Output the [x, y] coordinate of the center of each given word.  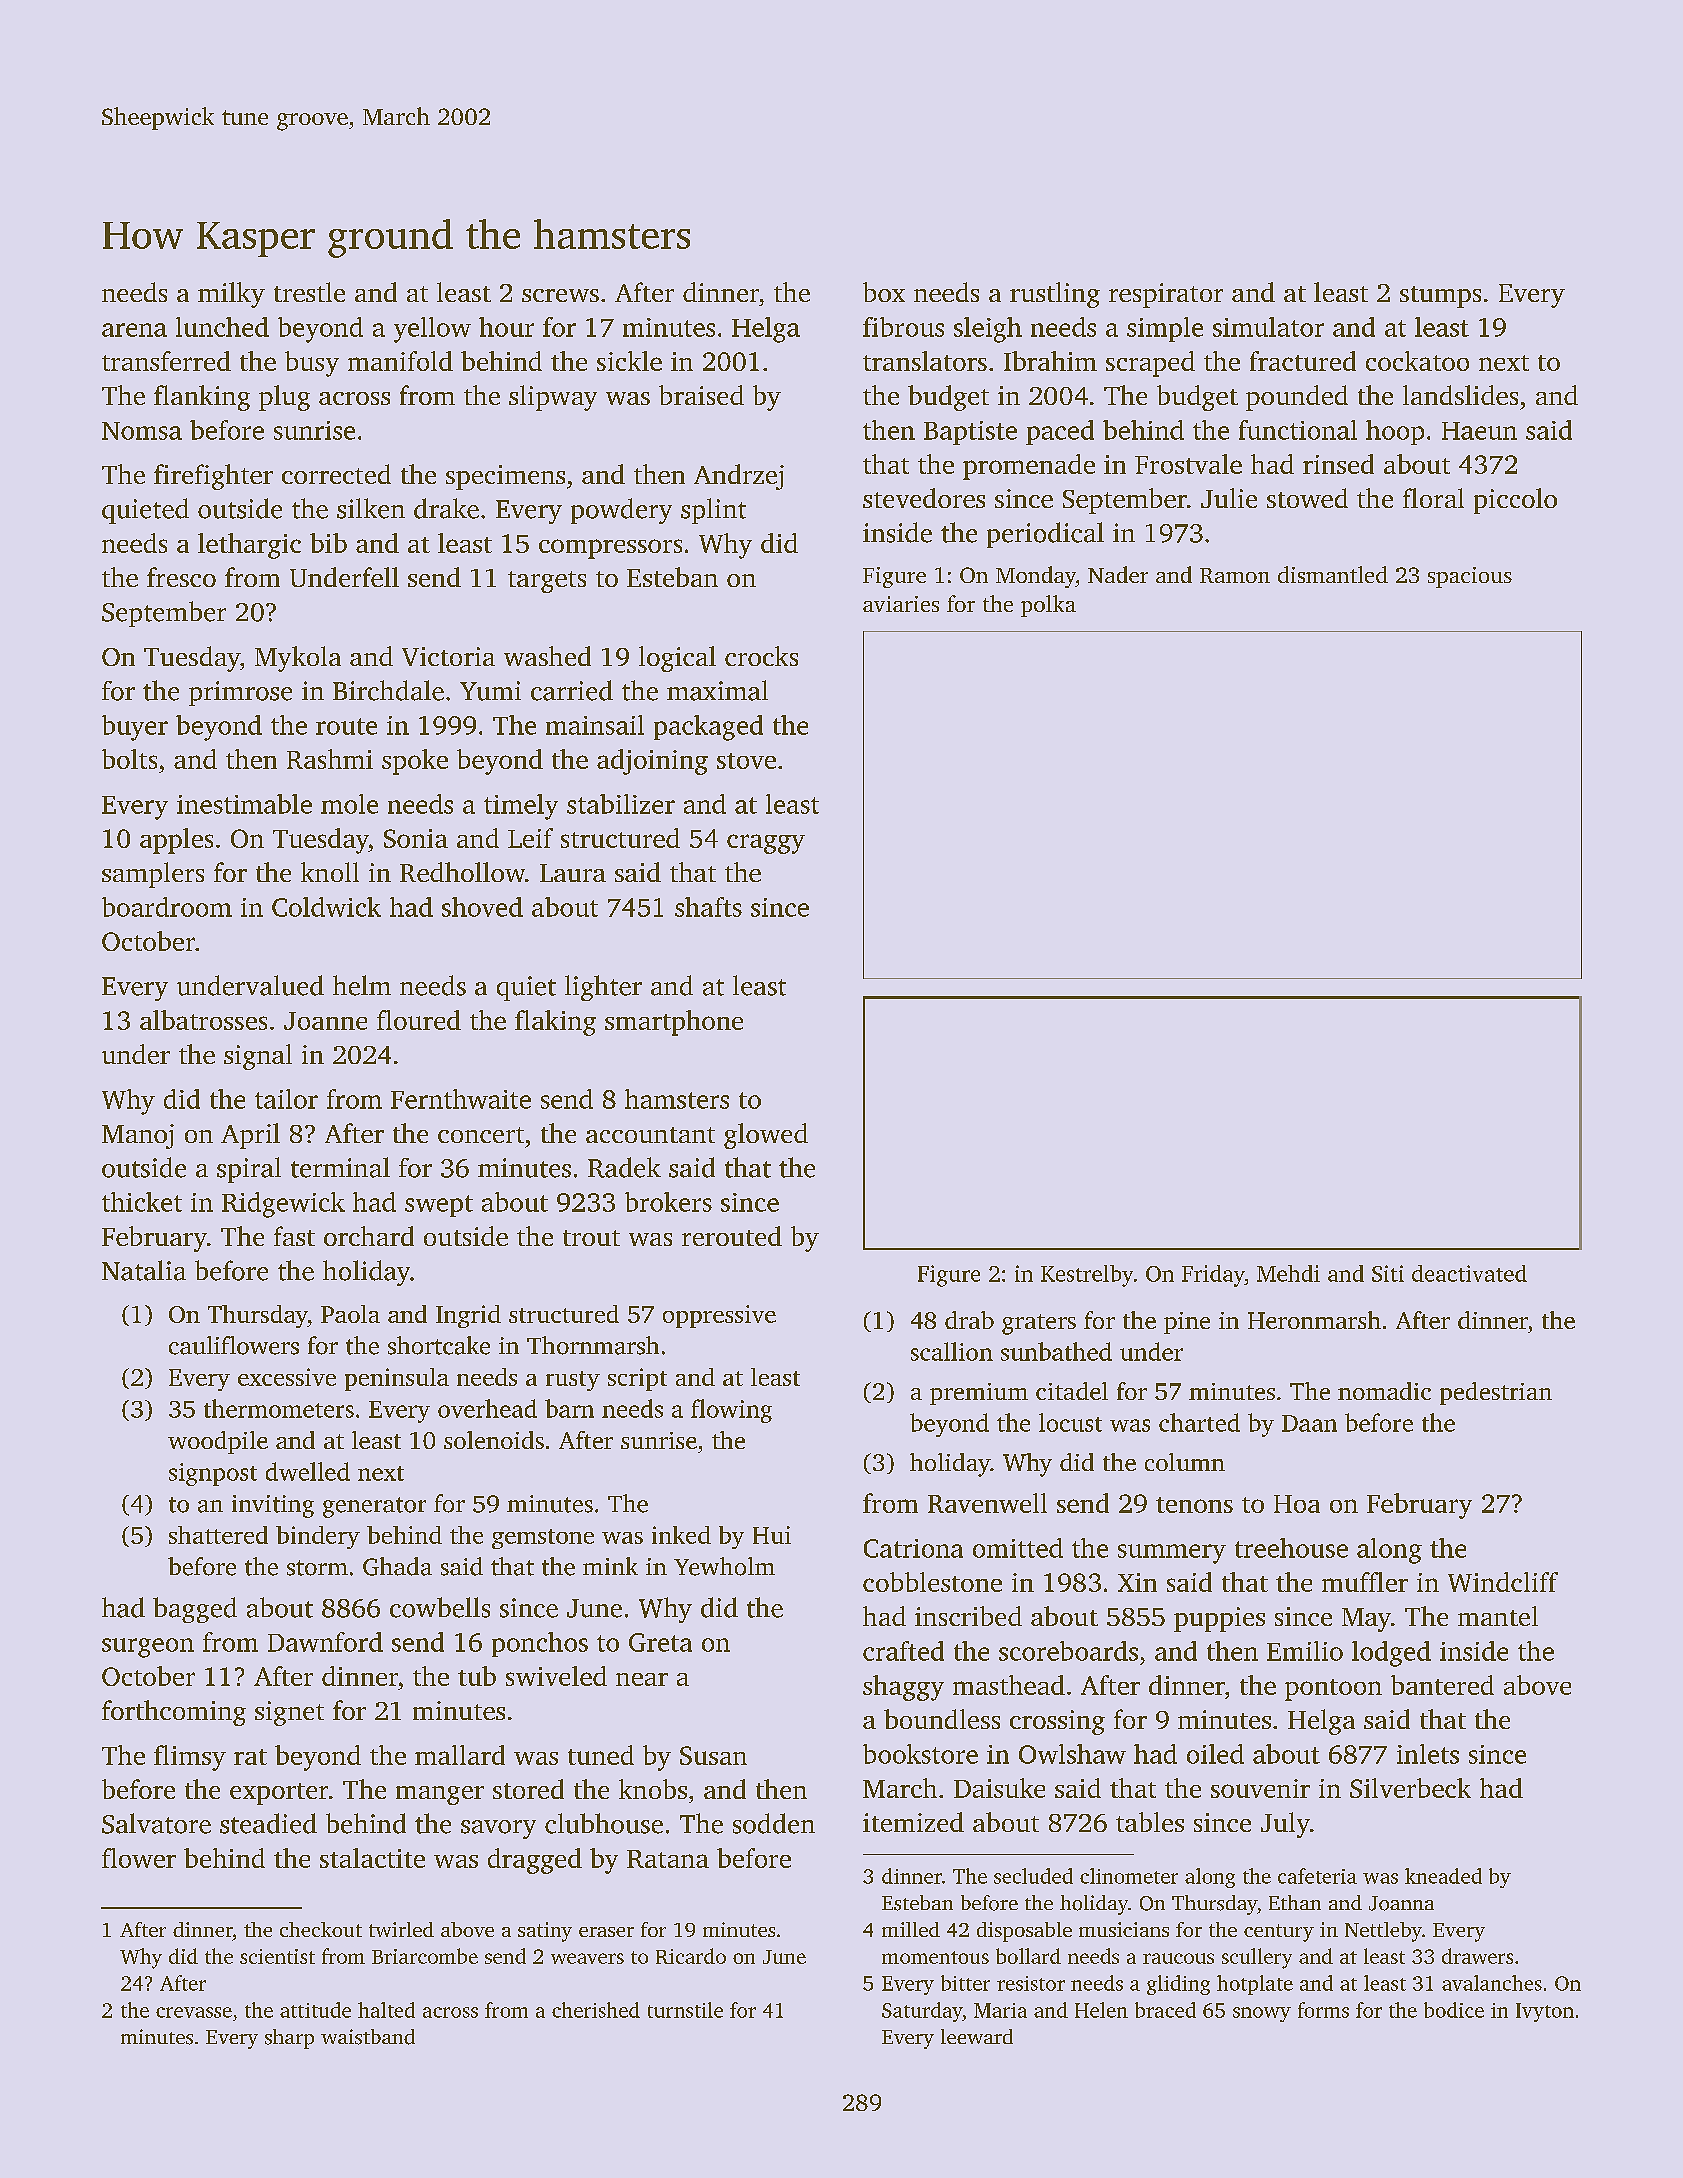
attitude [315, 2010]
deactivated [1469, 1273]
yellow [432, 330]
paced [1060, 432]
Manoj [138, 1136]
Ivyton [1545, 2012]
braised [701, 395]
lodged [1391, 1654]
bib [328, 543]
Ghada [397, 1566]
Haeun [1479, 431]
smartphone [674, 1023]
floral [1433, 498]
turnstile [685, 2010]
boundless [942, 1719]
